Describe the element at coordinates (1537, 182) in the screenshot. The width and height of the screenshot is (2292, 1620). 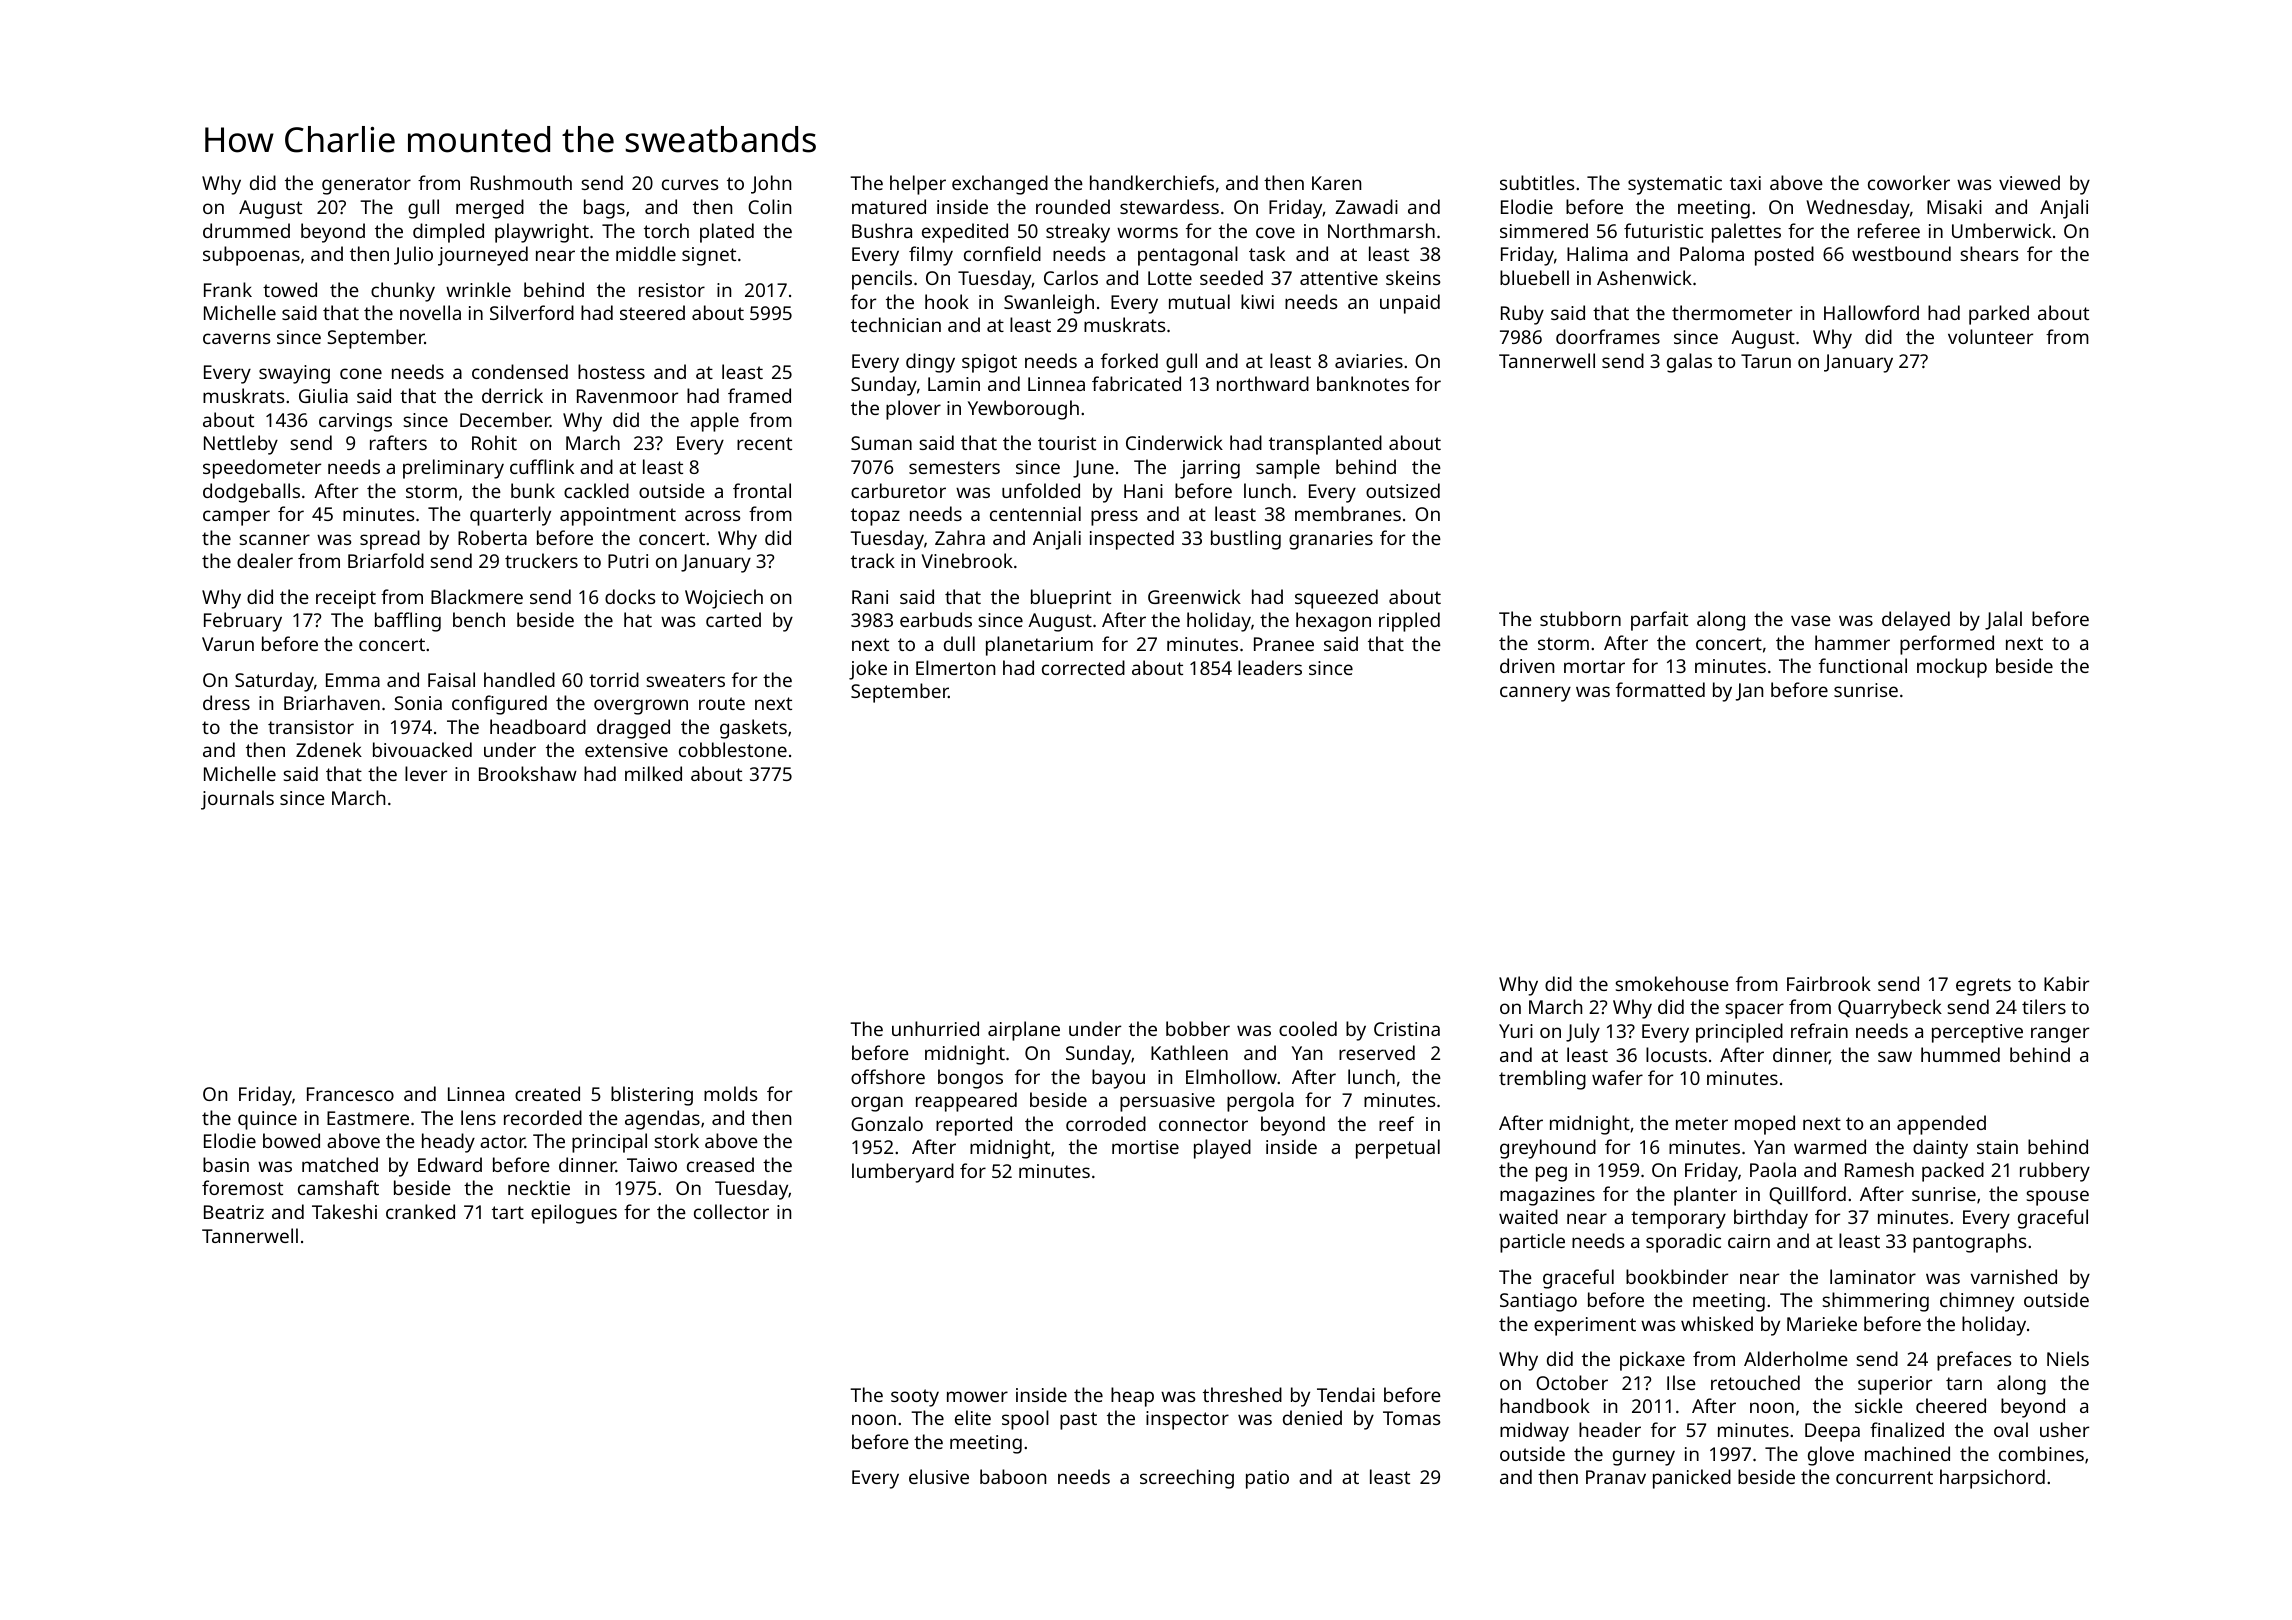
I see `subtitles` at that location.
